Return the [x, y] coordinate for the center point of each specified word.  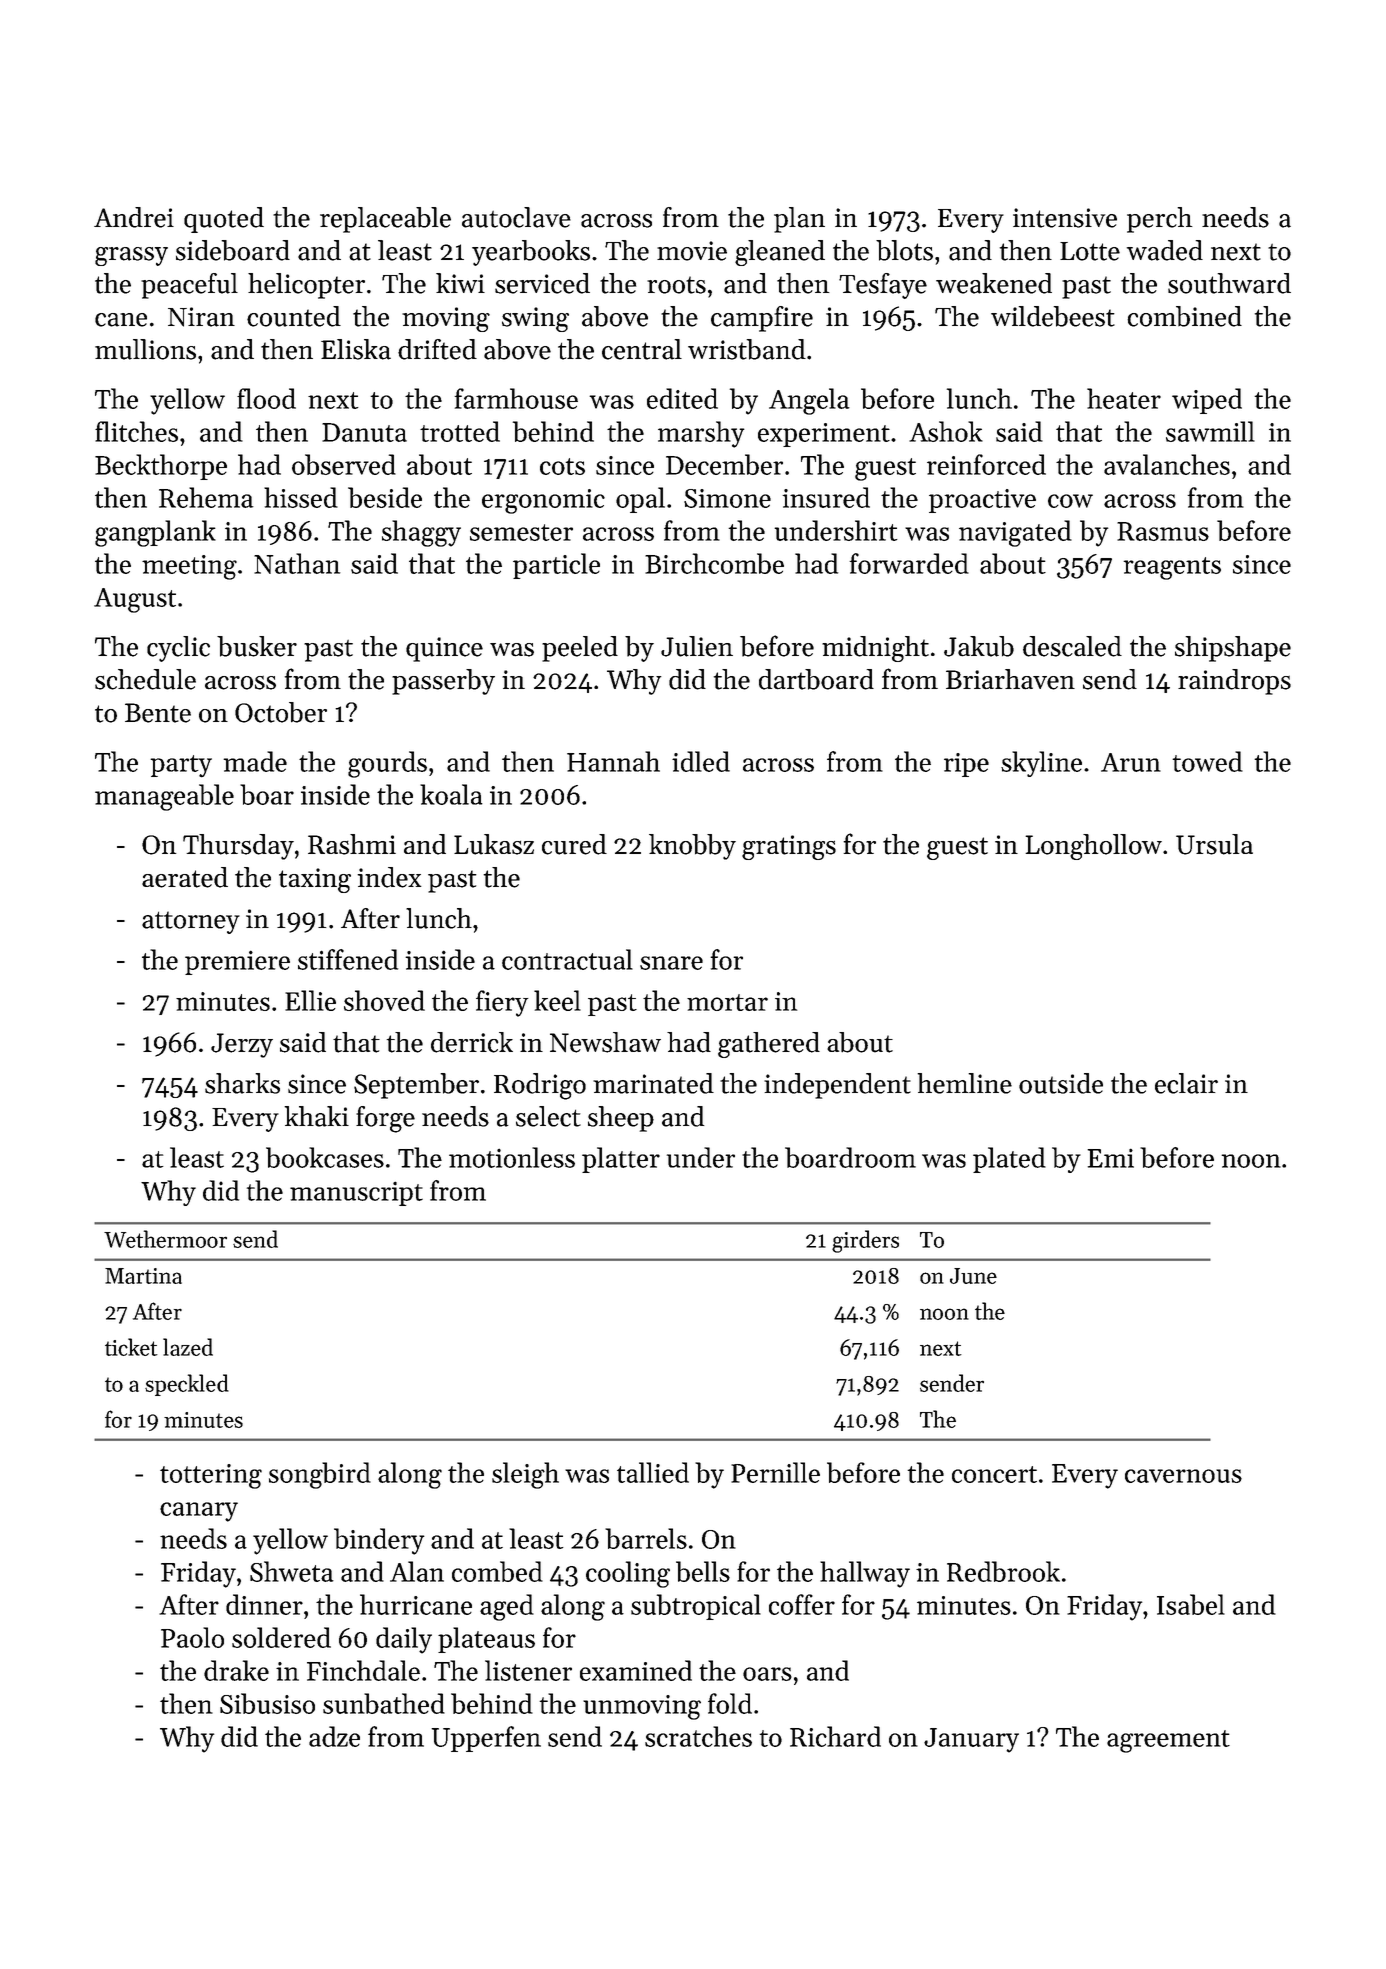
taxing [315, 880]
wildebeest [1053, 316]
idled [701, 761]
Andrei [134, 217]
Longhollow [1093, 847]
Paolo [192, 1637]
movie [692, 251]
